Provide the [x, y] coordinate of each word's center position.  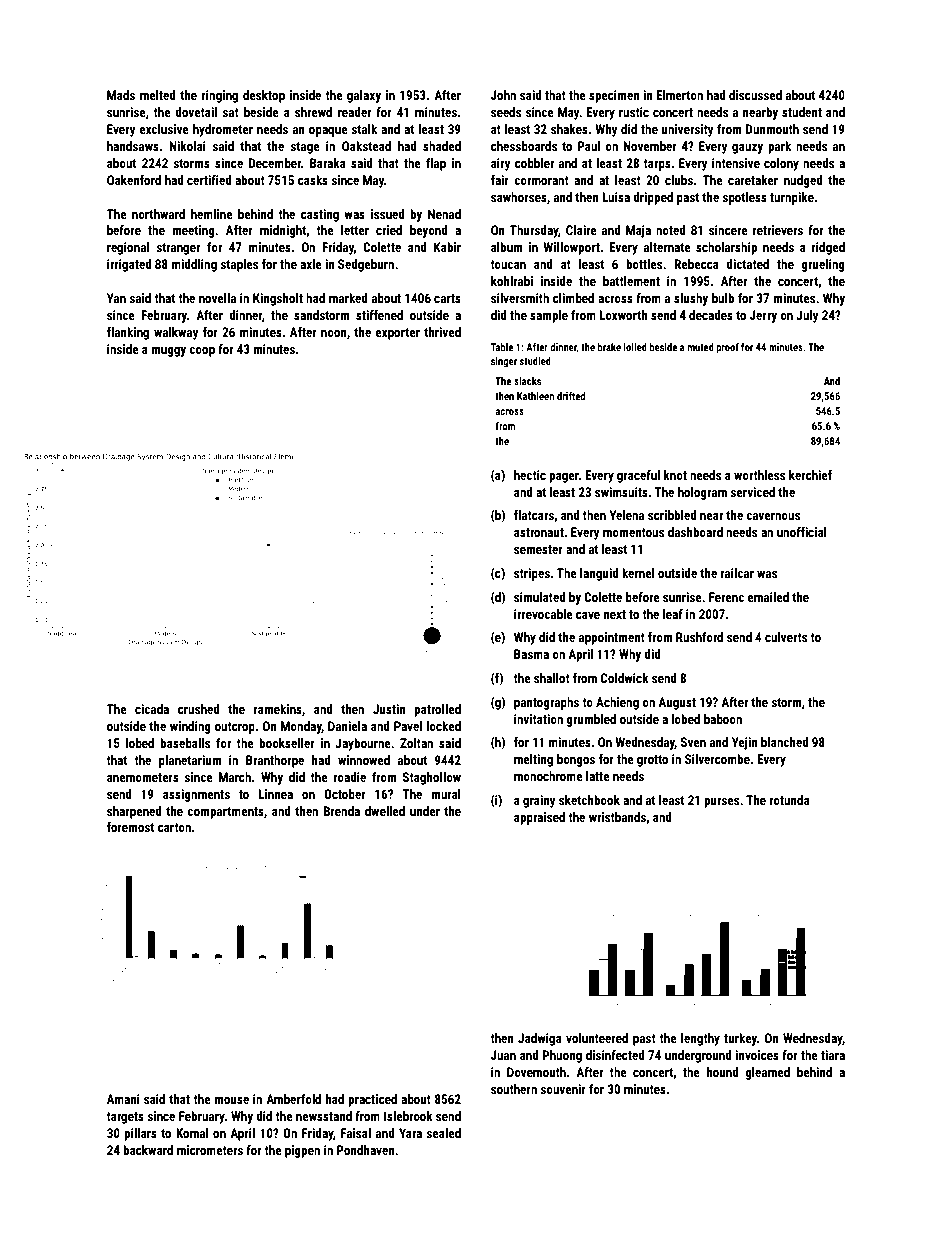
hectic [530, 475]
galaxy [364, 96]
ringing [220, 96]
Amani [123, 1099]
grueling [823, 265]
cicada [152, 709]
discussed [755, 95]
